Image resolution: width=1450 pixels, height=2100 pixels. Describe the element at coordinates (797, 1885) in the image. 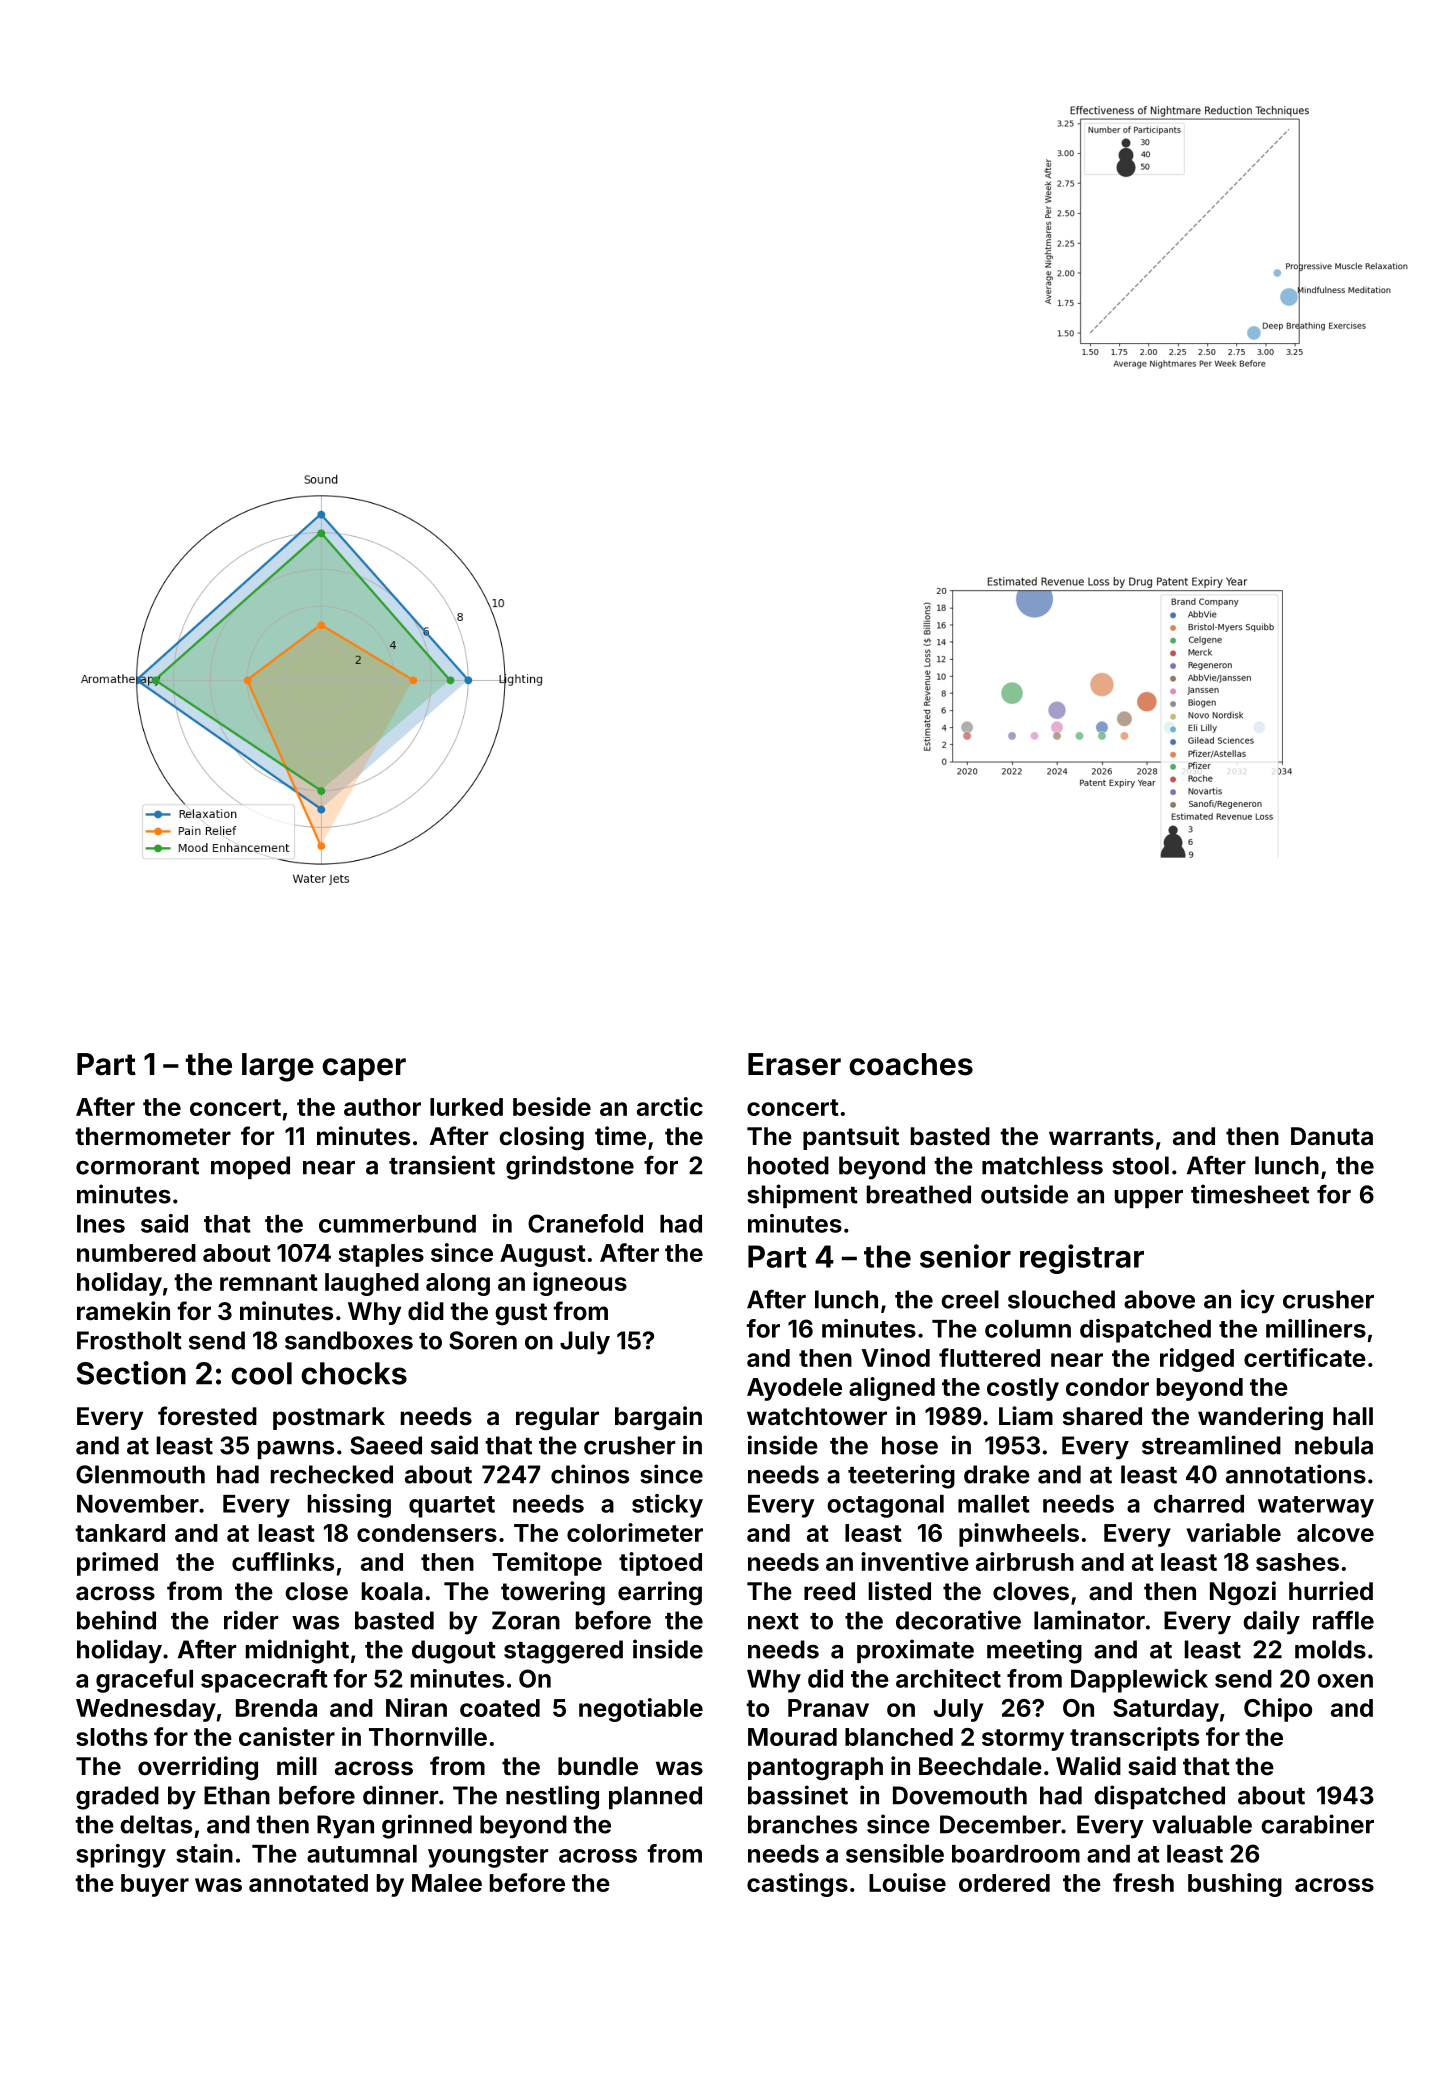

I see `castings` at that location.
